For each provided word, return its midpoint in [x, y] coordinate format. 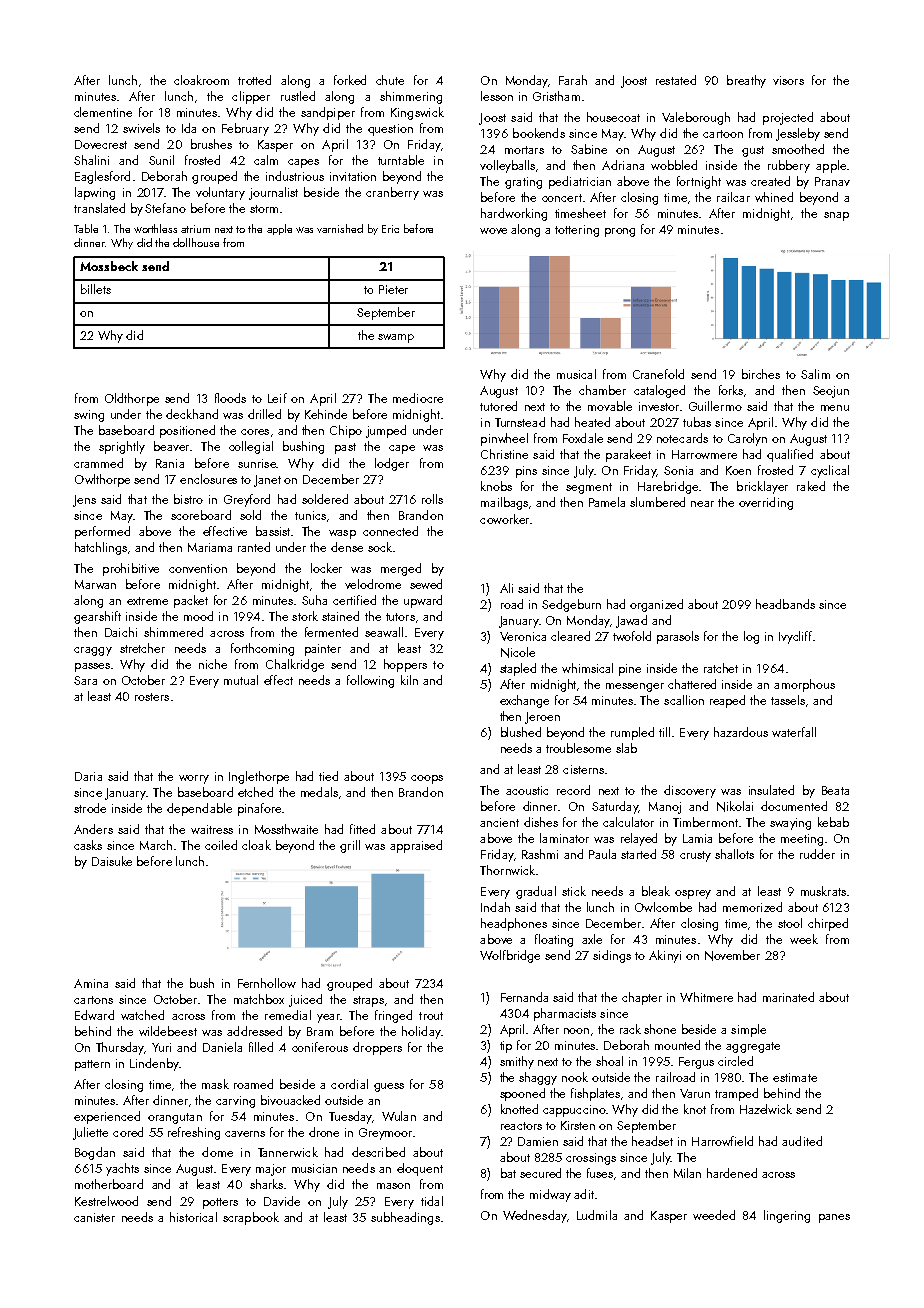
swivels [141, 128]
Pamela [607, 502]
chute [390, 80]
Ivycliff [795, 637]
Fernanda [524, 997]
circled [735, 1061]
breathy [746, 81]
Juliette [90, 1133]
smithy [517, 1062]
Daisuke [112, 861]
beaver [171, 446]
